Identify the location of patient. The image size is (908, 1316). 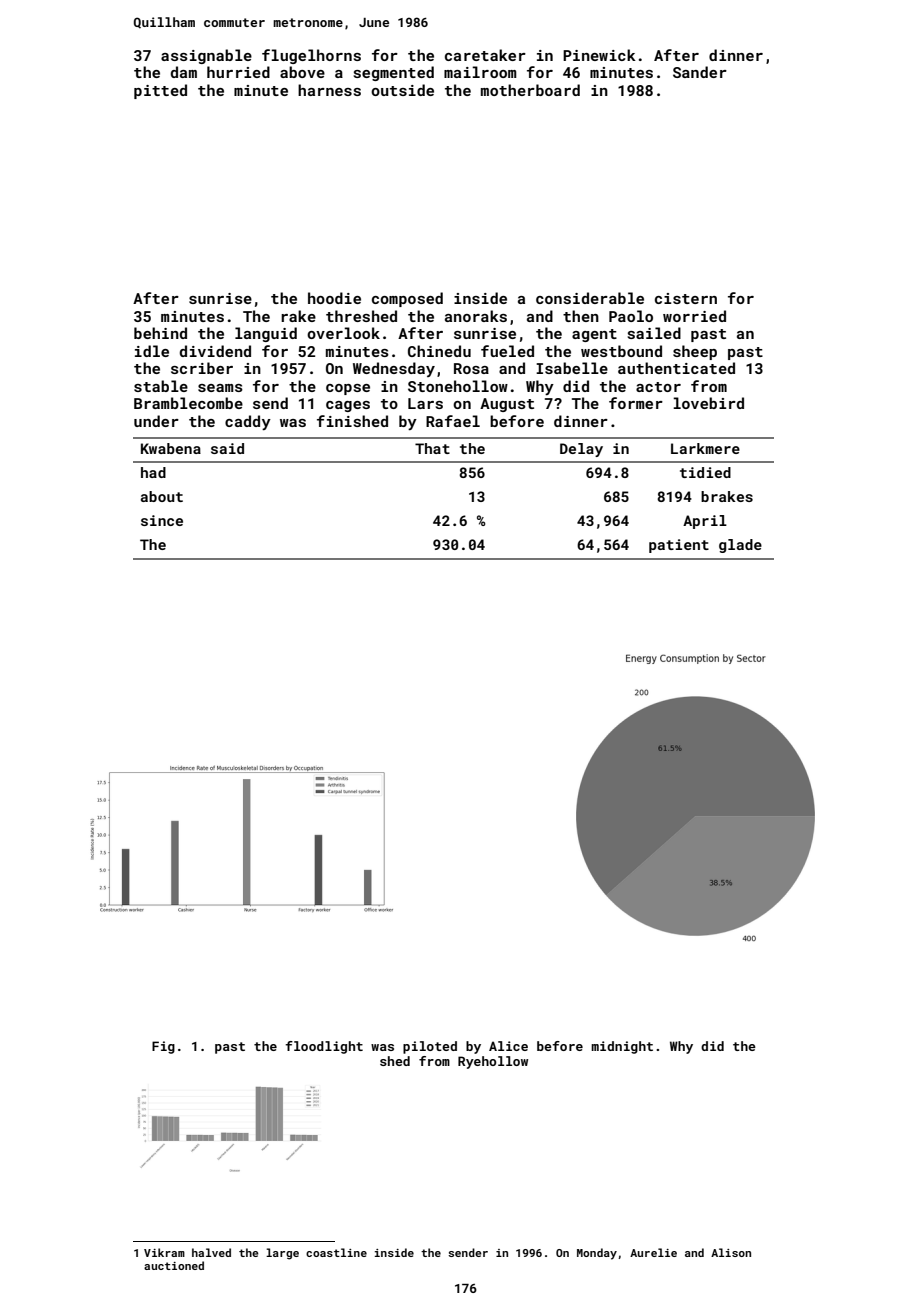
(679, 546).
